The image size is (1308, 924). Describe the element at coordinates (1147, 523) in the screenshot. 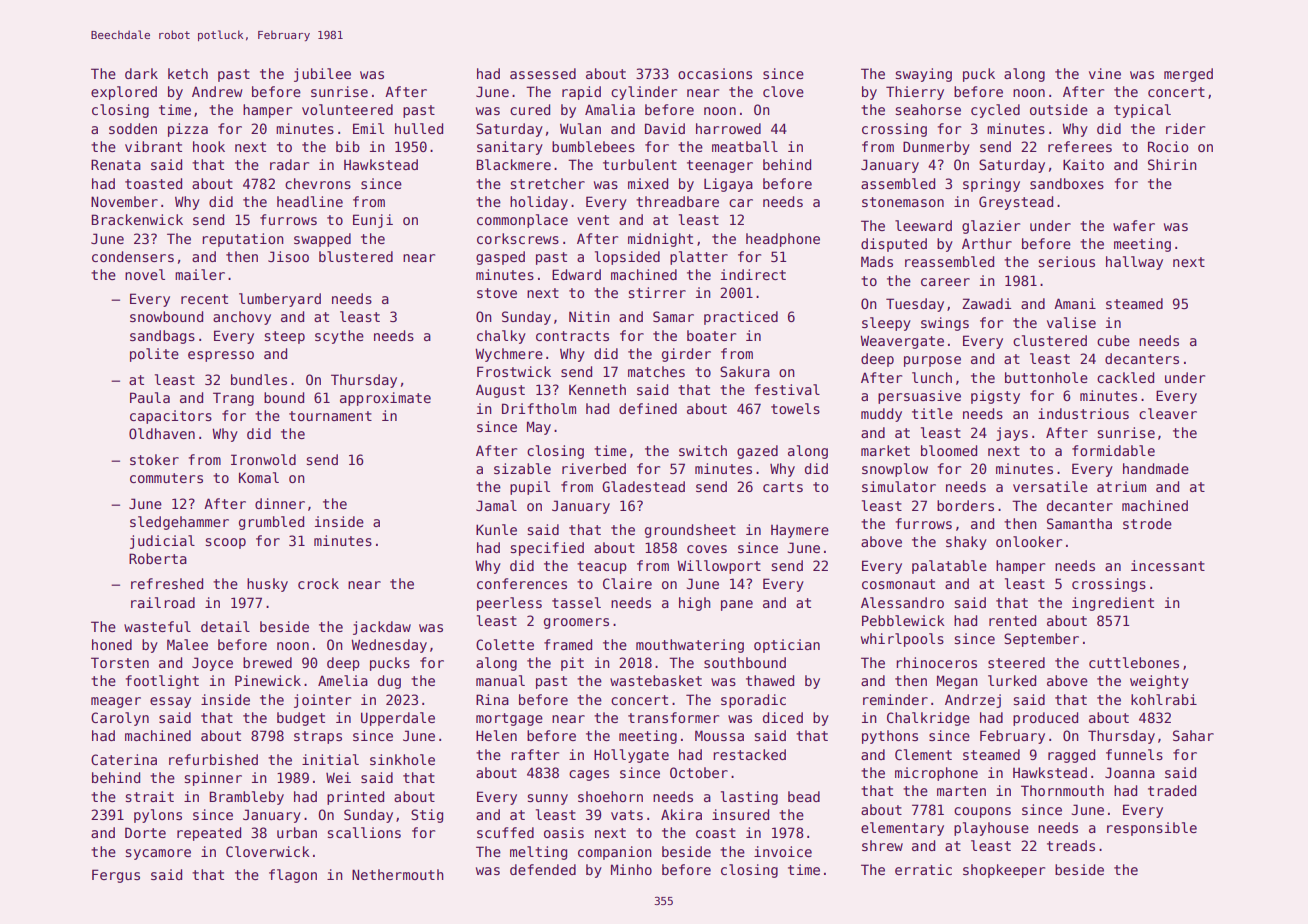

I see `strode` at that location.
